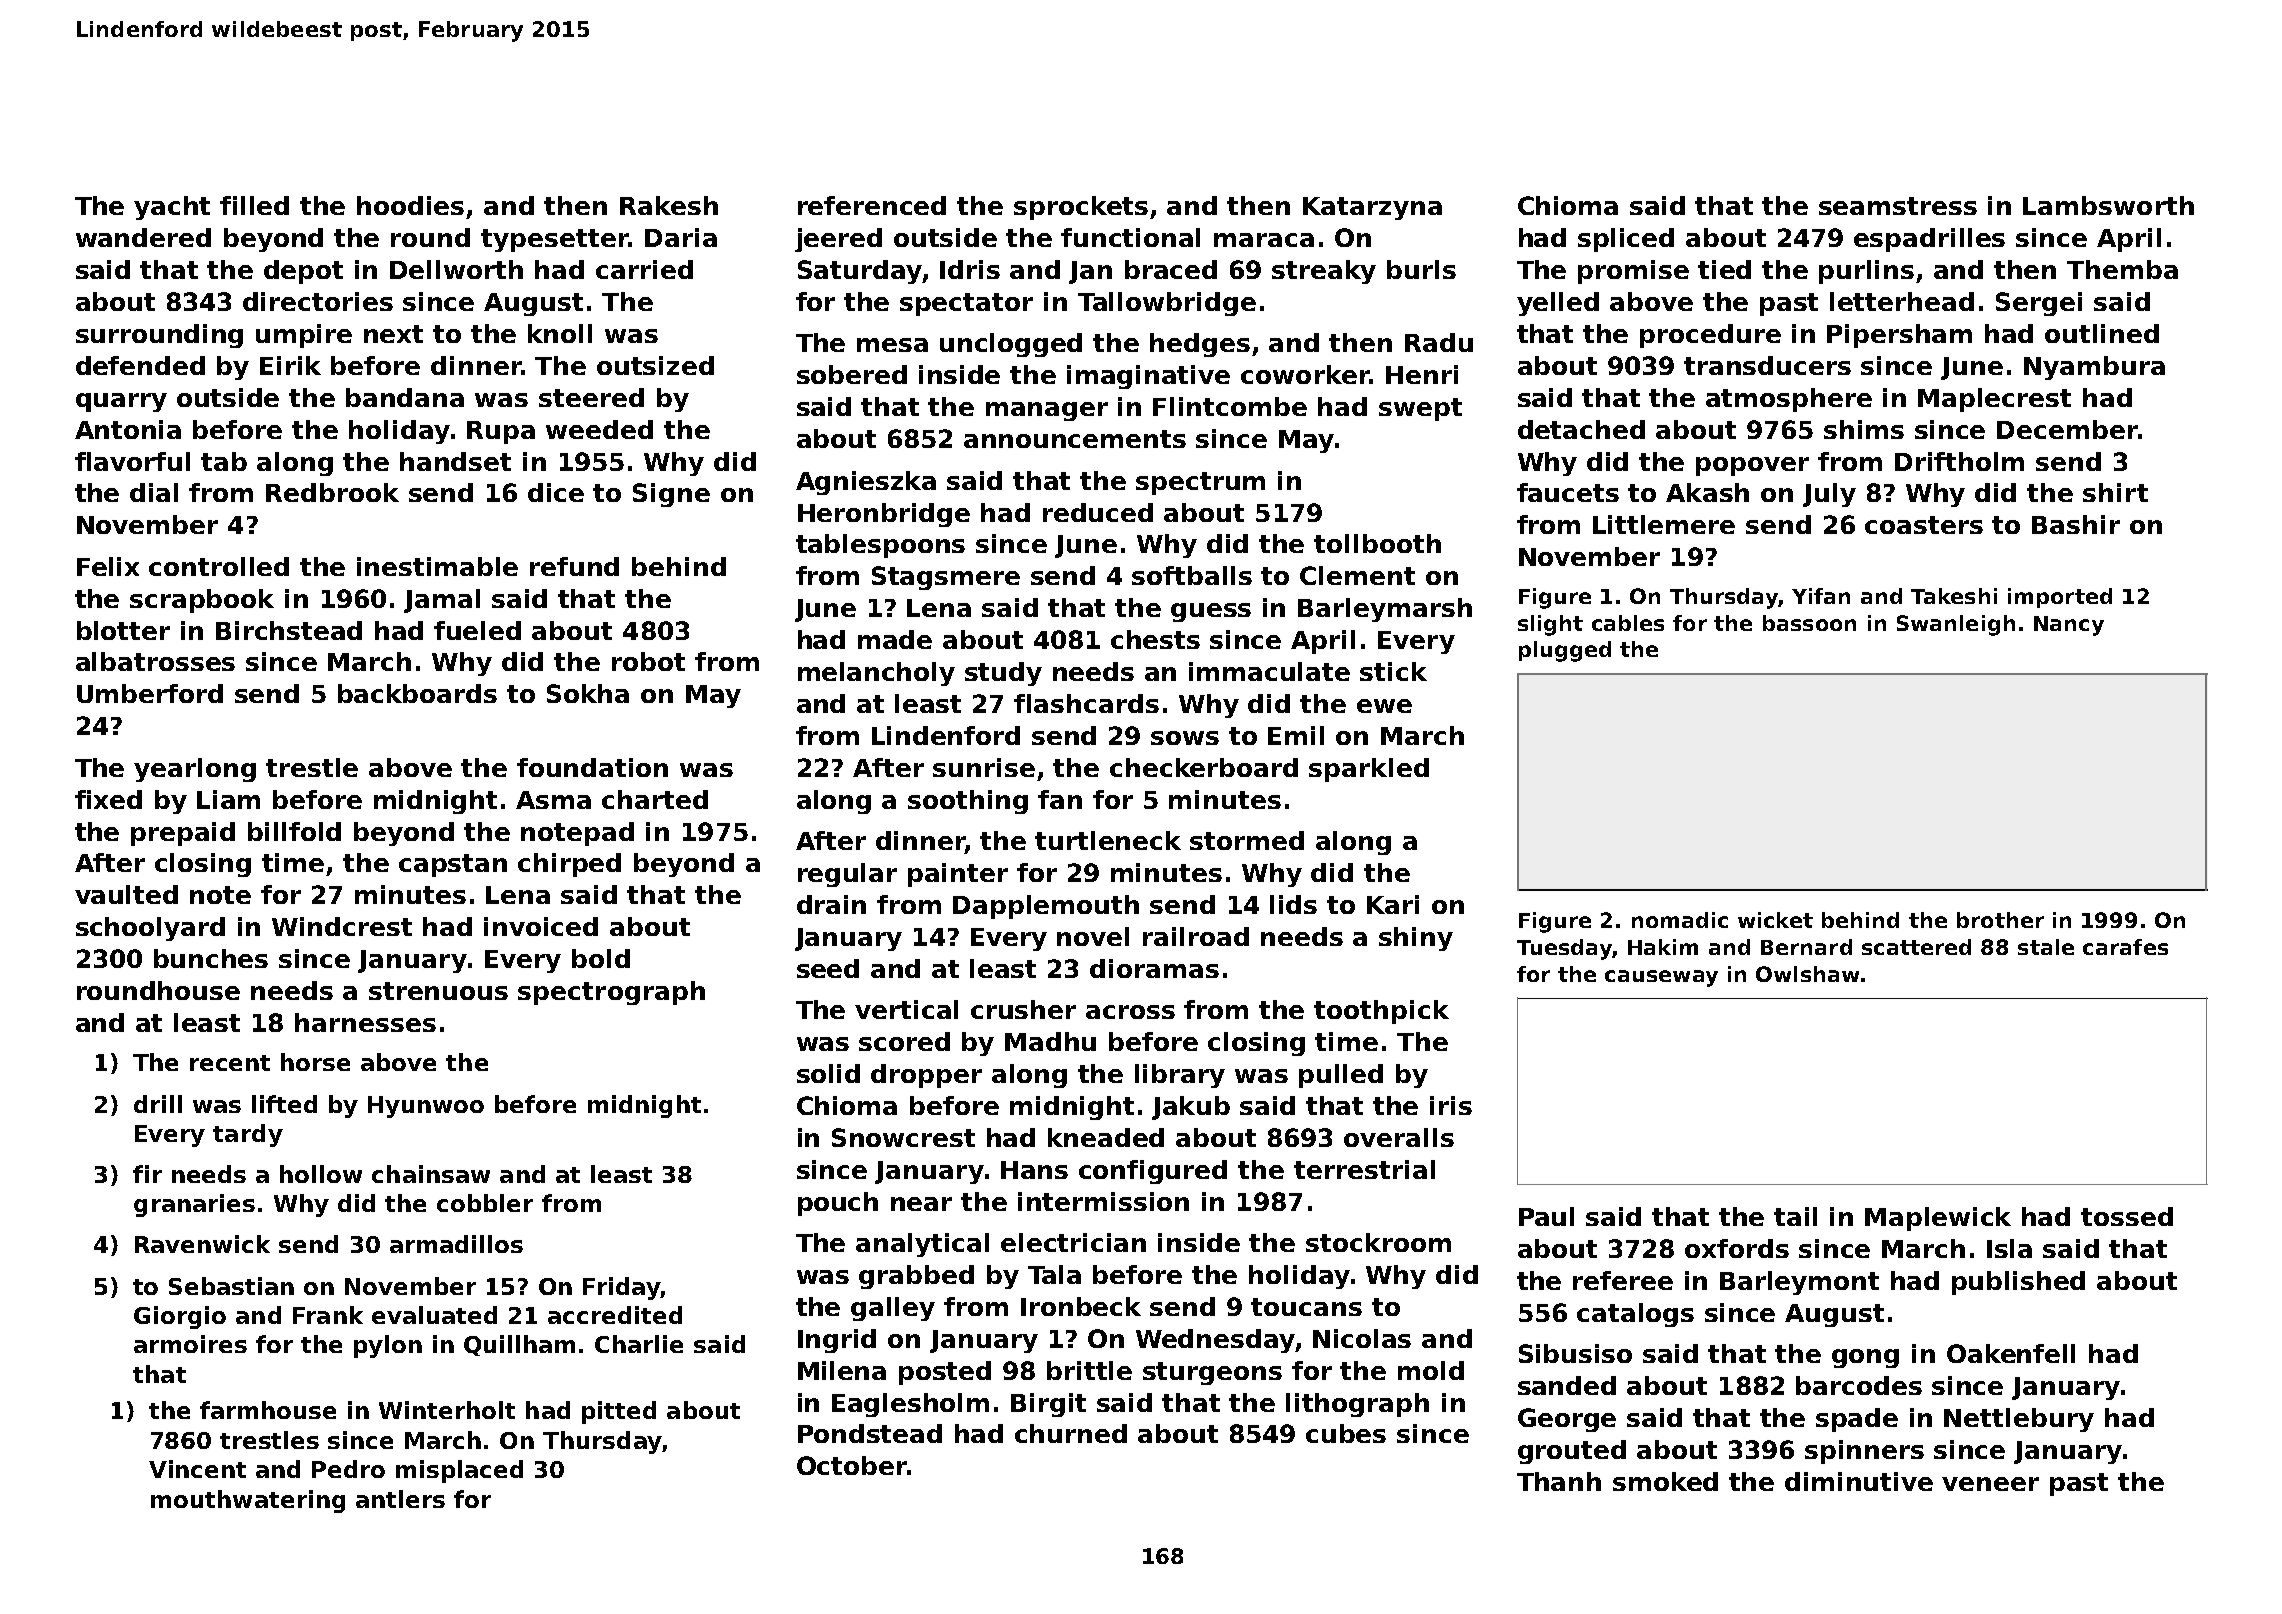 The width and height of the screenshot is (2282, 1614). What do you see at coordinates (838, 240) in the screenshot?
I see `jeered` at bounding box center [838, 240].
